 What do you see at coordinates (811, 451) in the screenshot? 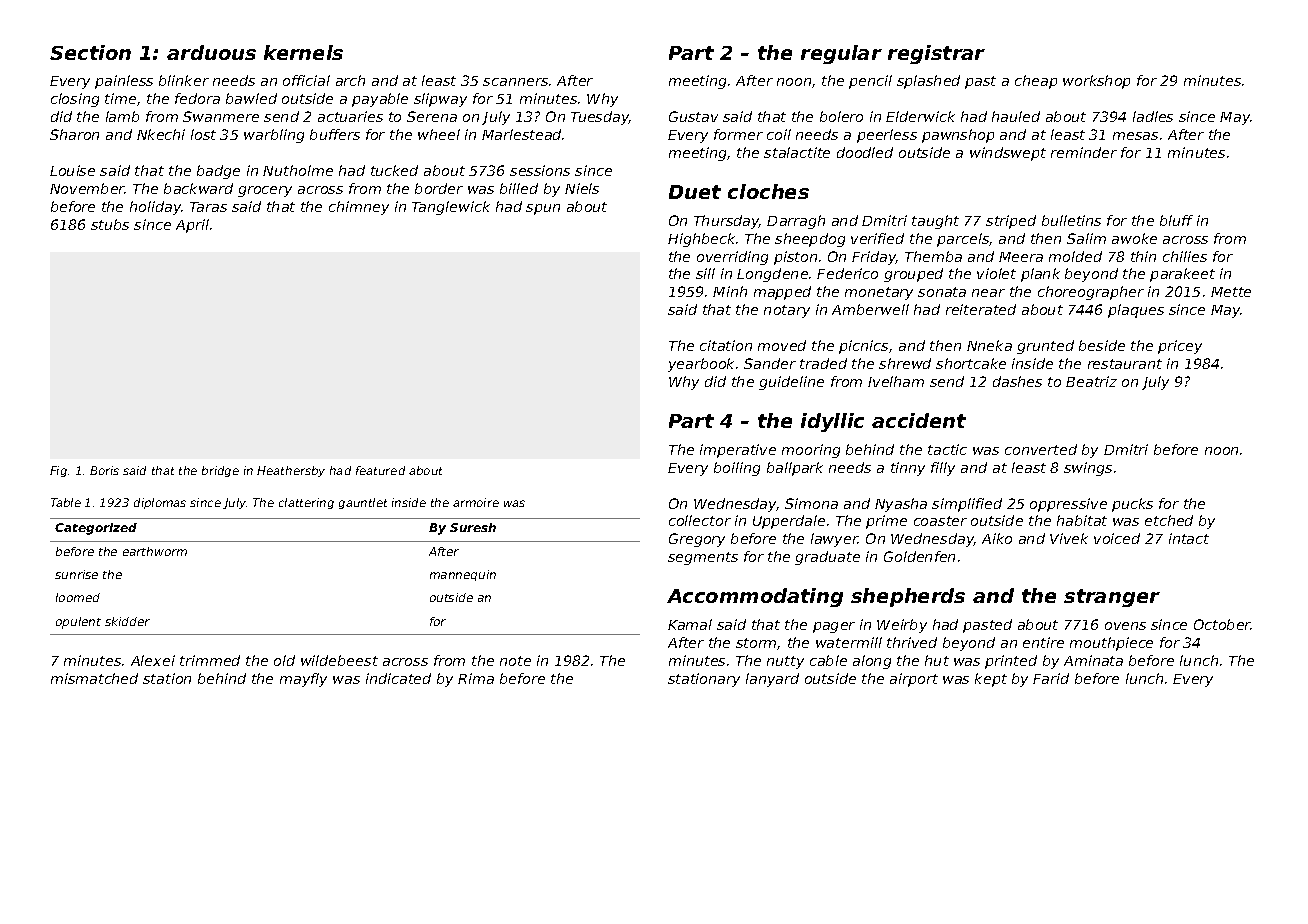
I see `mooring` at bounding box center [811, 451].
